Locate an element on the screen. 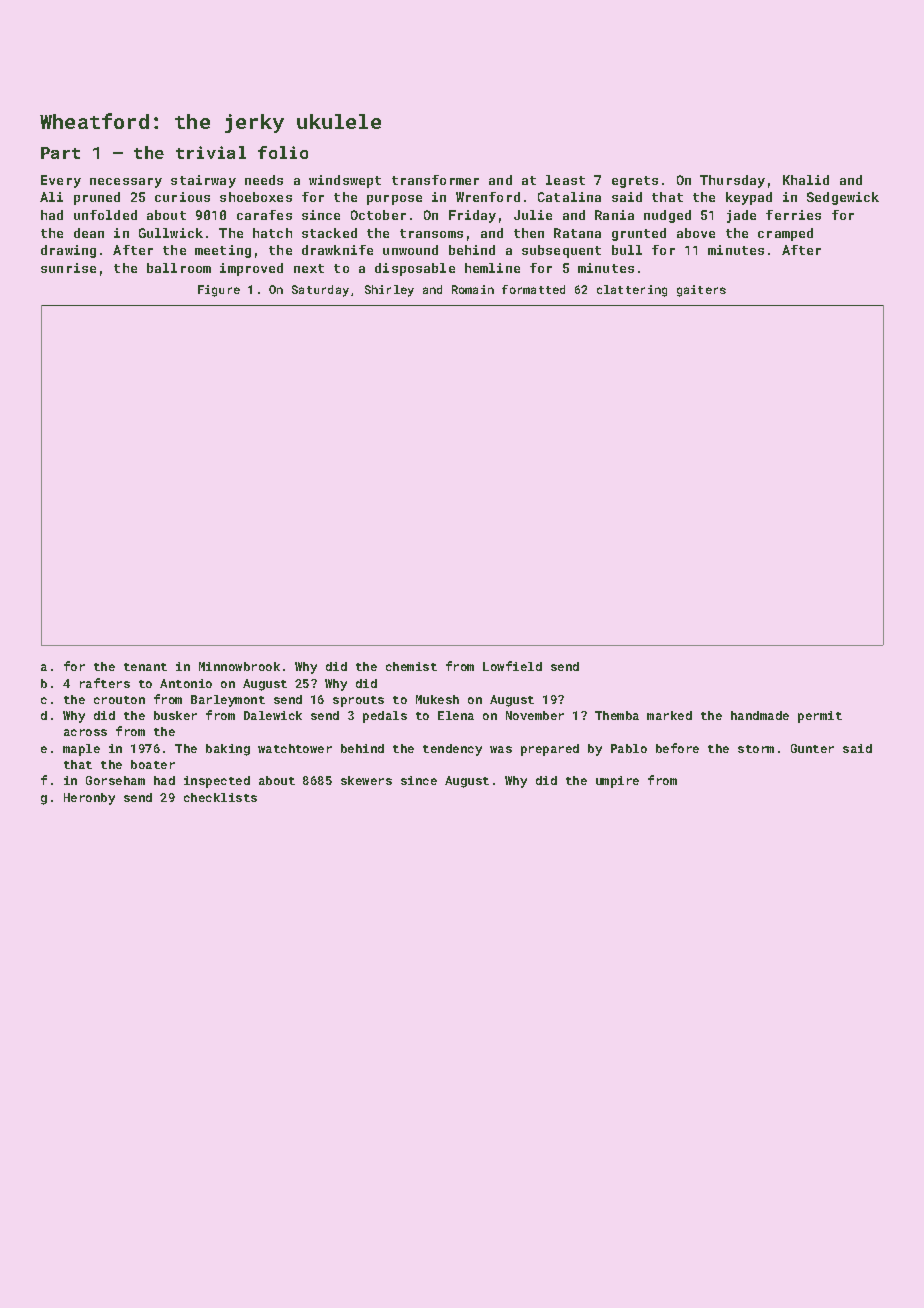 This screenshot has width=924, height=1308. Antonio is located at coordinates (186, 683).
